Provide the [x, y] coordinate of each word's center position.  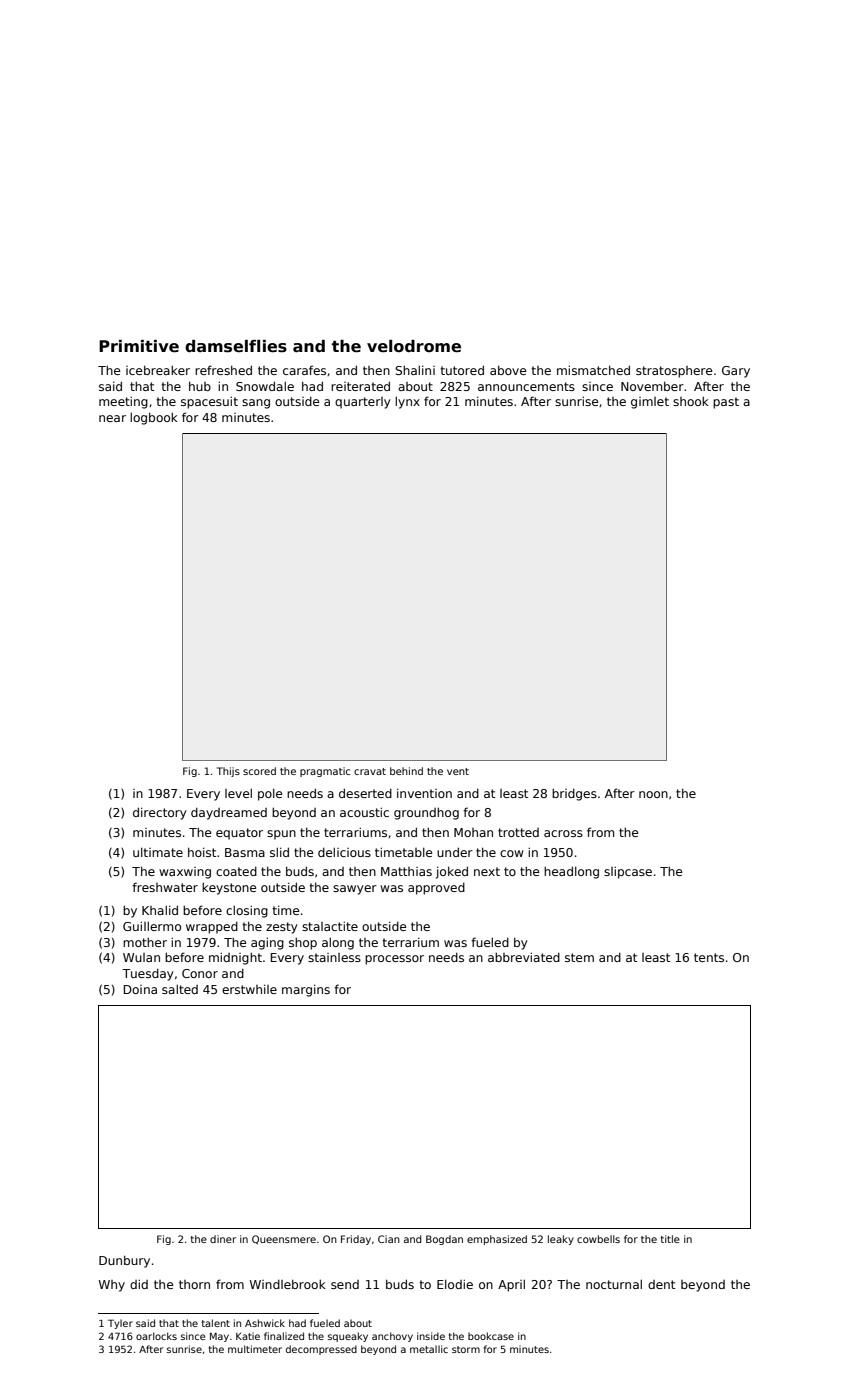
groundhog [426, 813]
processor [394, 960]
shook [691, 401]
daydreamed [229, 814]
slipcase [628, 872]
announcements [526, 386]
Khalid [160, 910]
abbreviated [524, 957]
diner [223, 1239]
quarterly [363, 403]
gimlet [650, 403]
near [112, 418]
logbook [154, 418]
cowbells [598, 1239]
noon [653, 794]
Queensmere [284, 1239]
